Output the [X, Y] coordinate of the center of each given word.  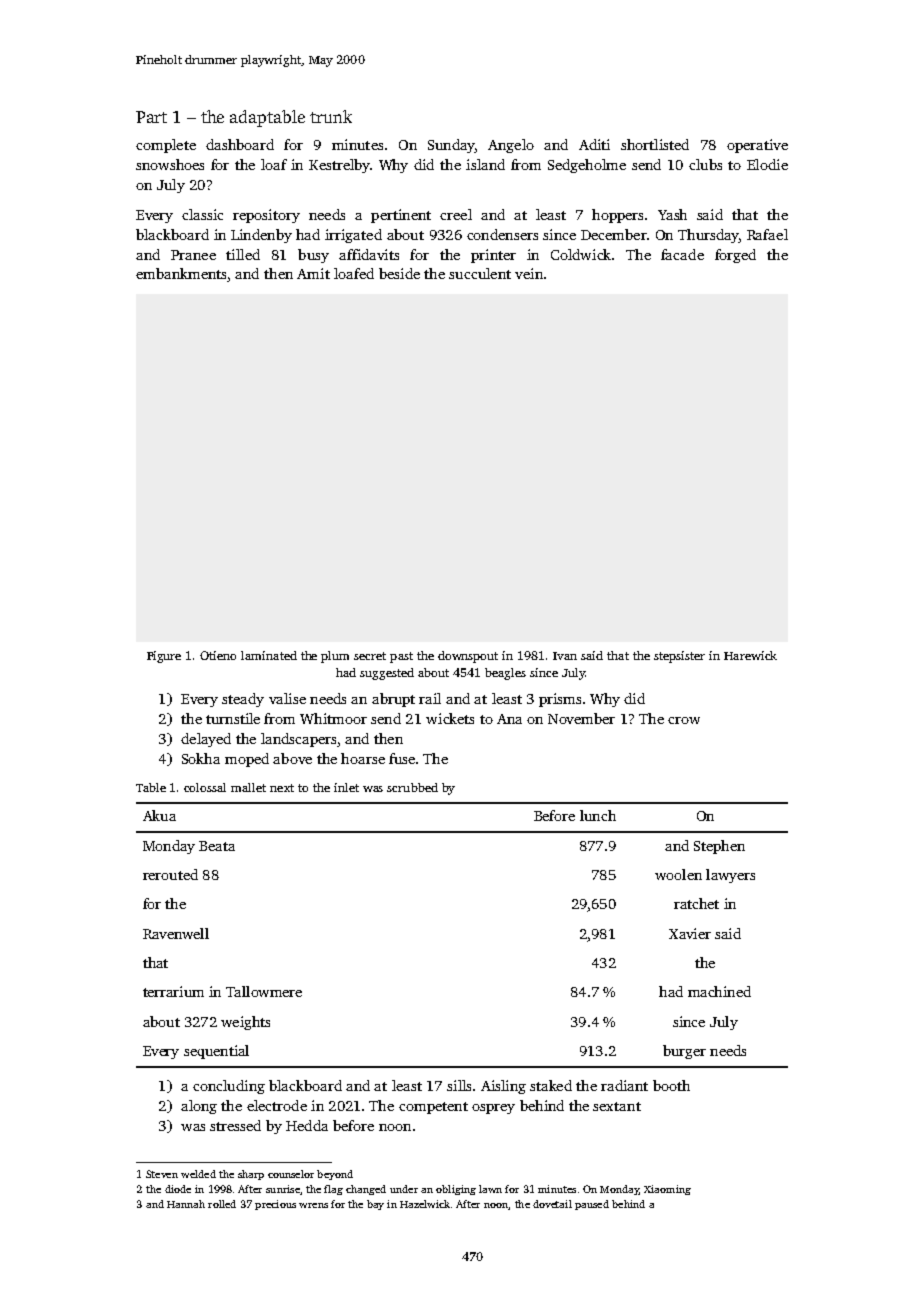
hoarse [363, 758]
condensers [502, 234]
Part [151, 117]
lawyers [730, 876]
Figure [164, 657]
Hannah [186, 1204]
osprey [493, 1109]
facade [682, 254]
